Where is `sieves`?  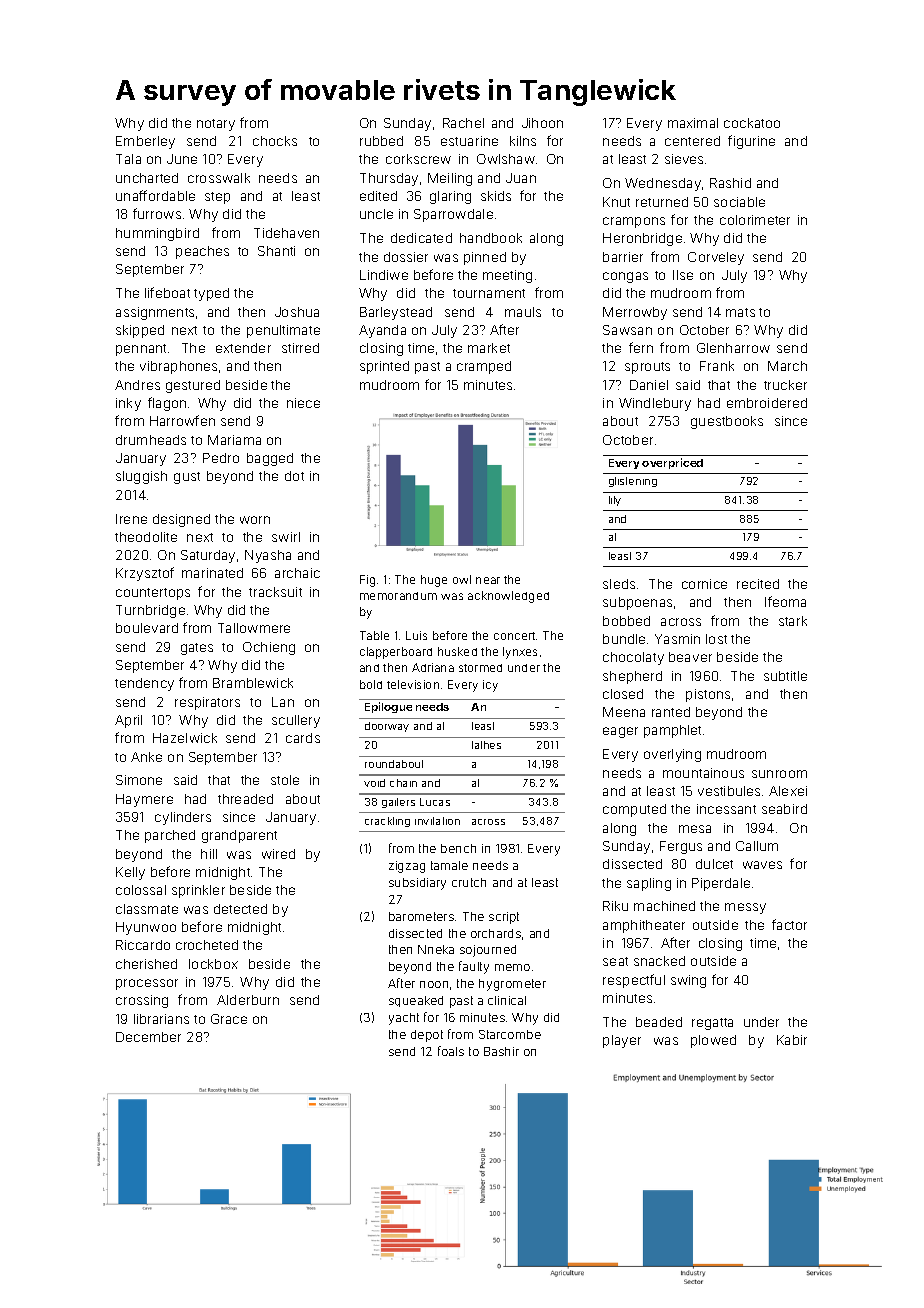
sieves is located at coordinates (684, 159).
